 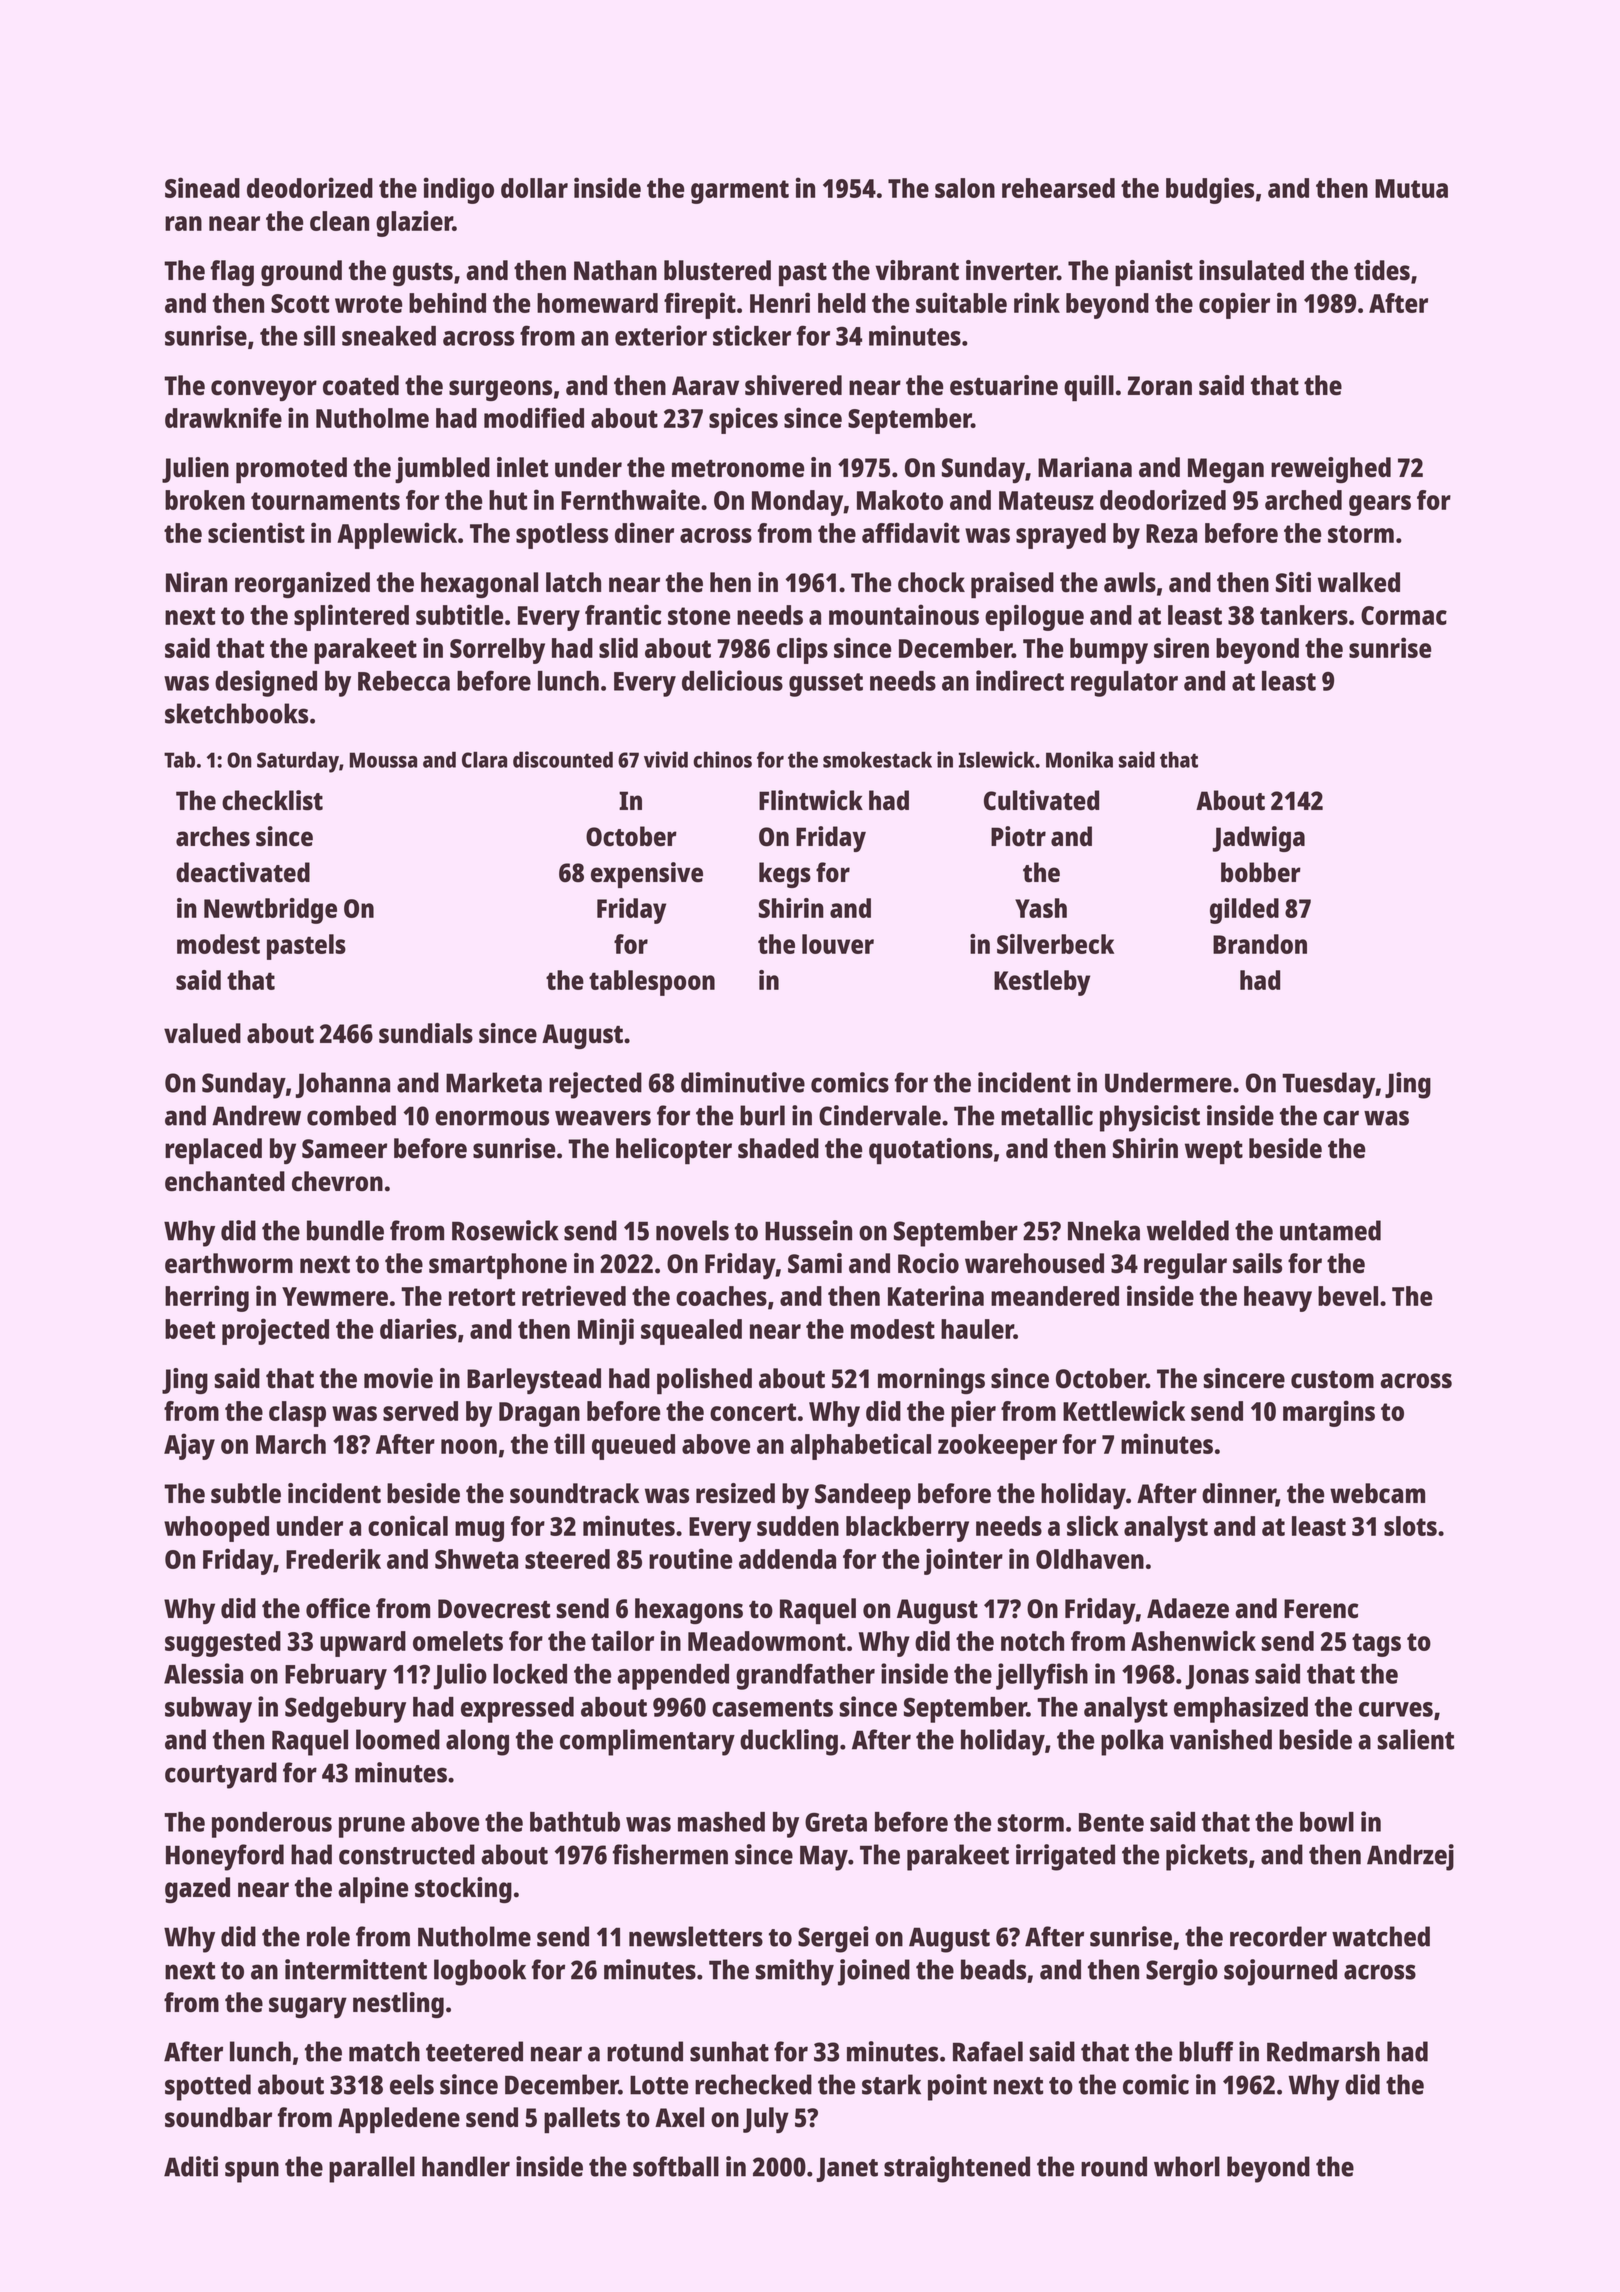 What do you see at coordinates (740, 192) in the screenshot?
I see `garment` at bounding box center [740, 192].
